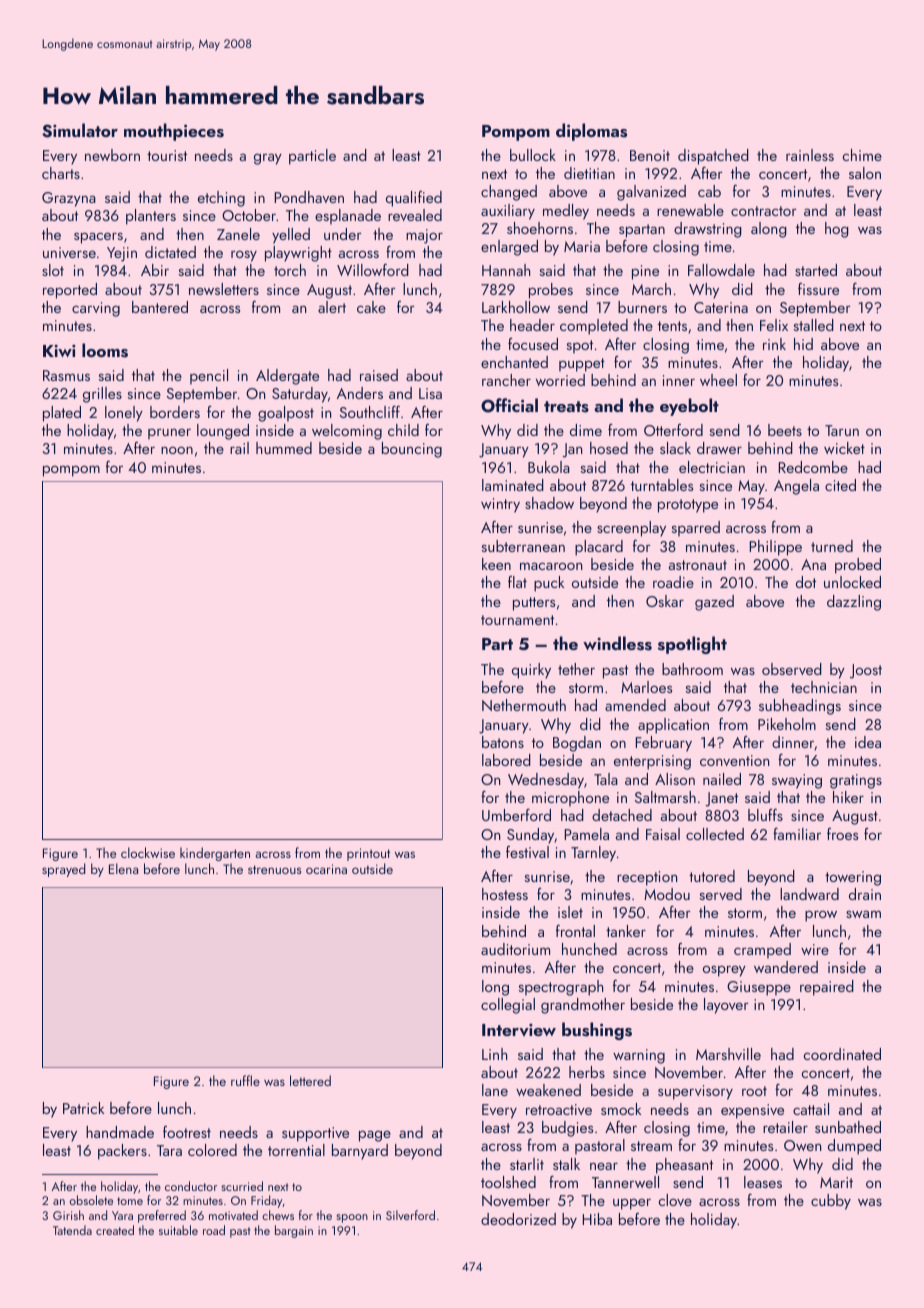  What do you see at coordinates (177, 450) in the screenshot?
I see `noon` at bounding box center [177, 450].
